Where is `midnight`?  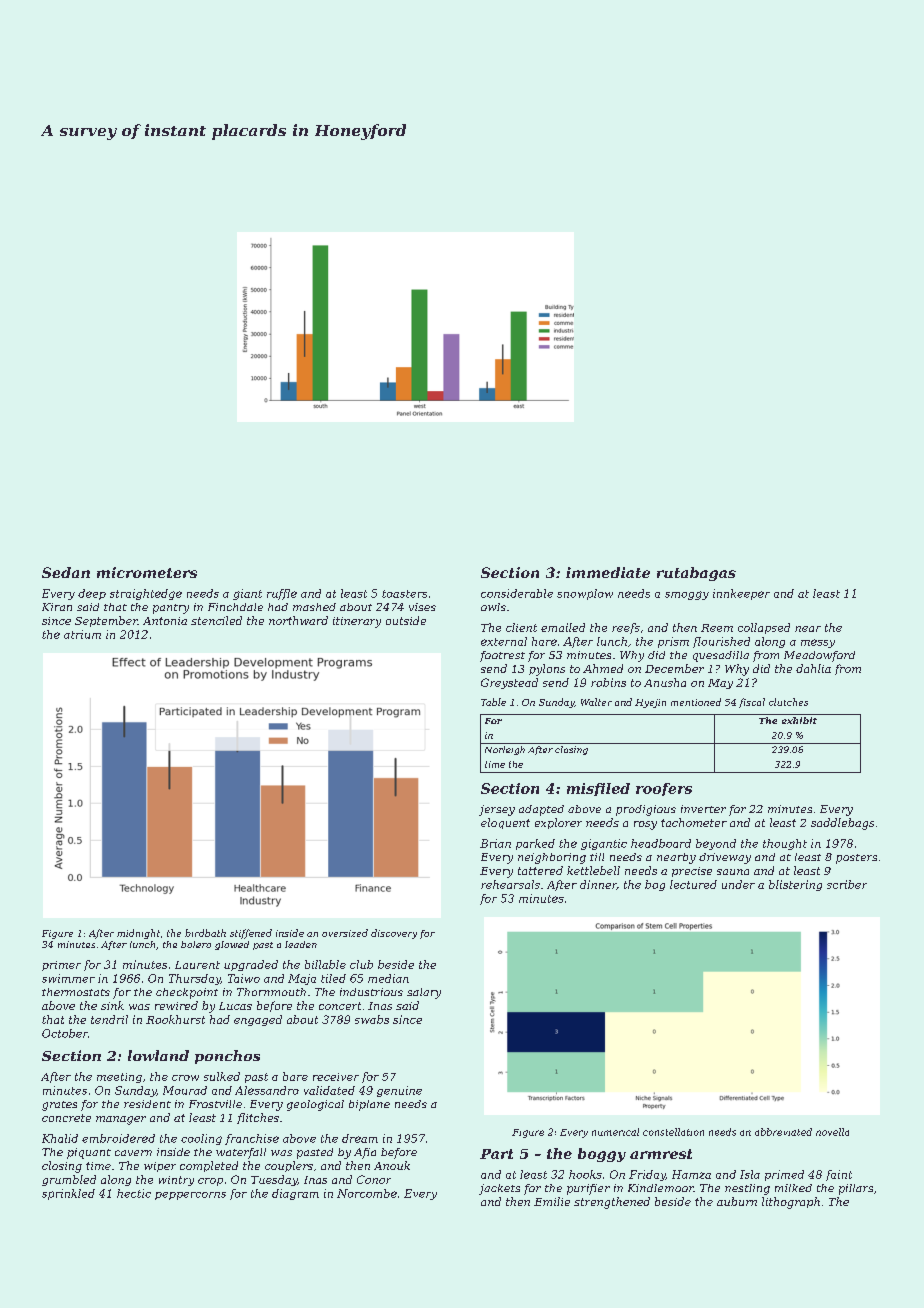
midnight is located at coordinates (138, 934).
